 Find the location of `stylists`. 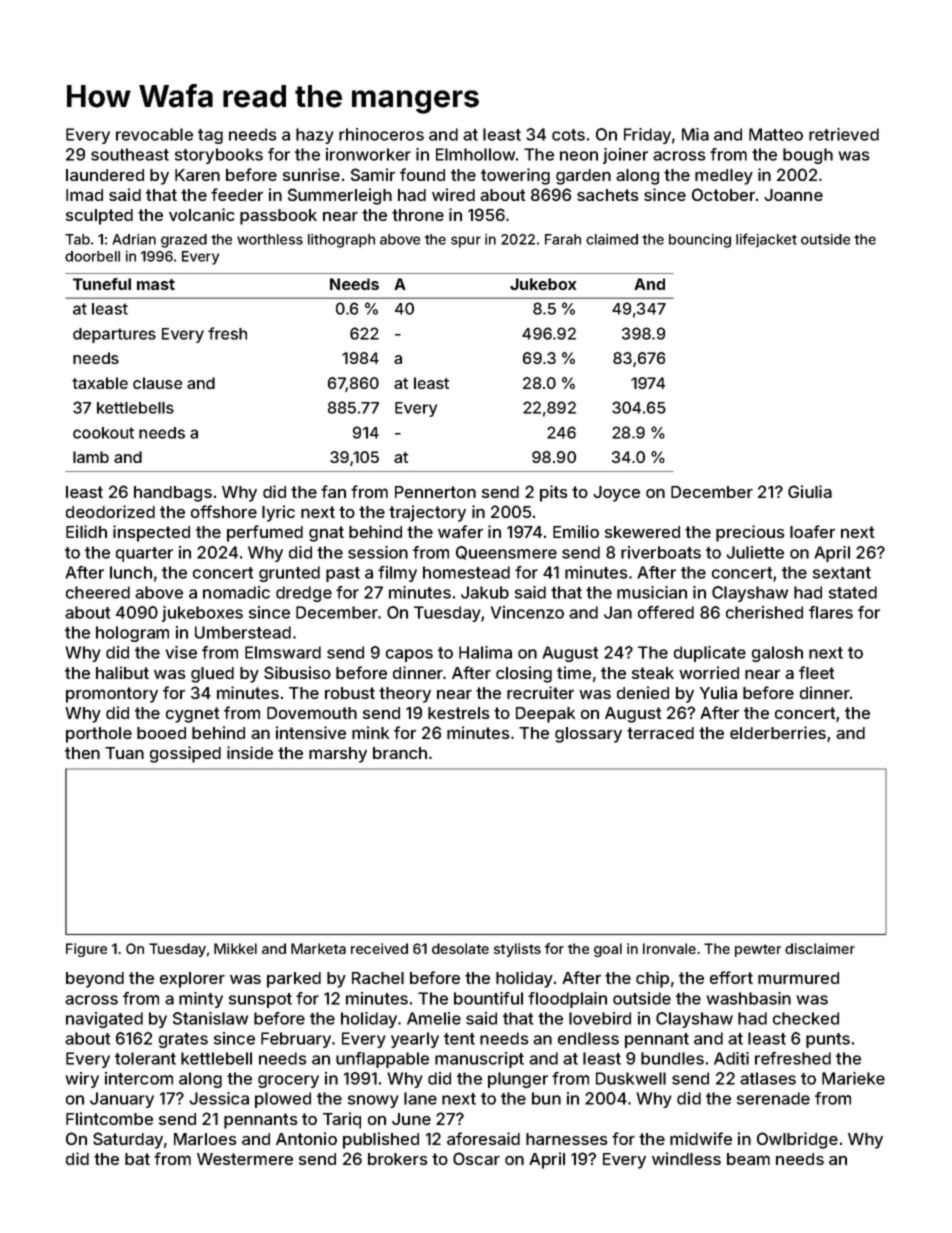

stylists is located at coordinates (517, 950).
